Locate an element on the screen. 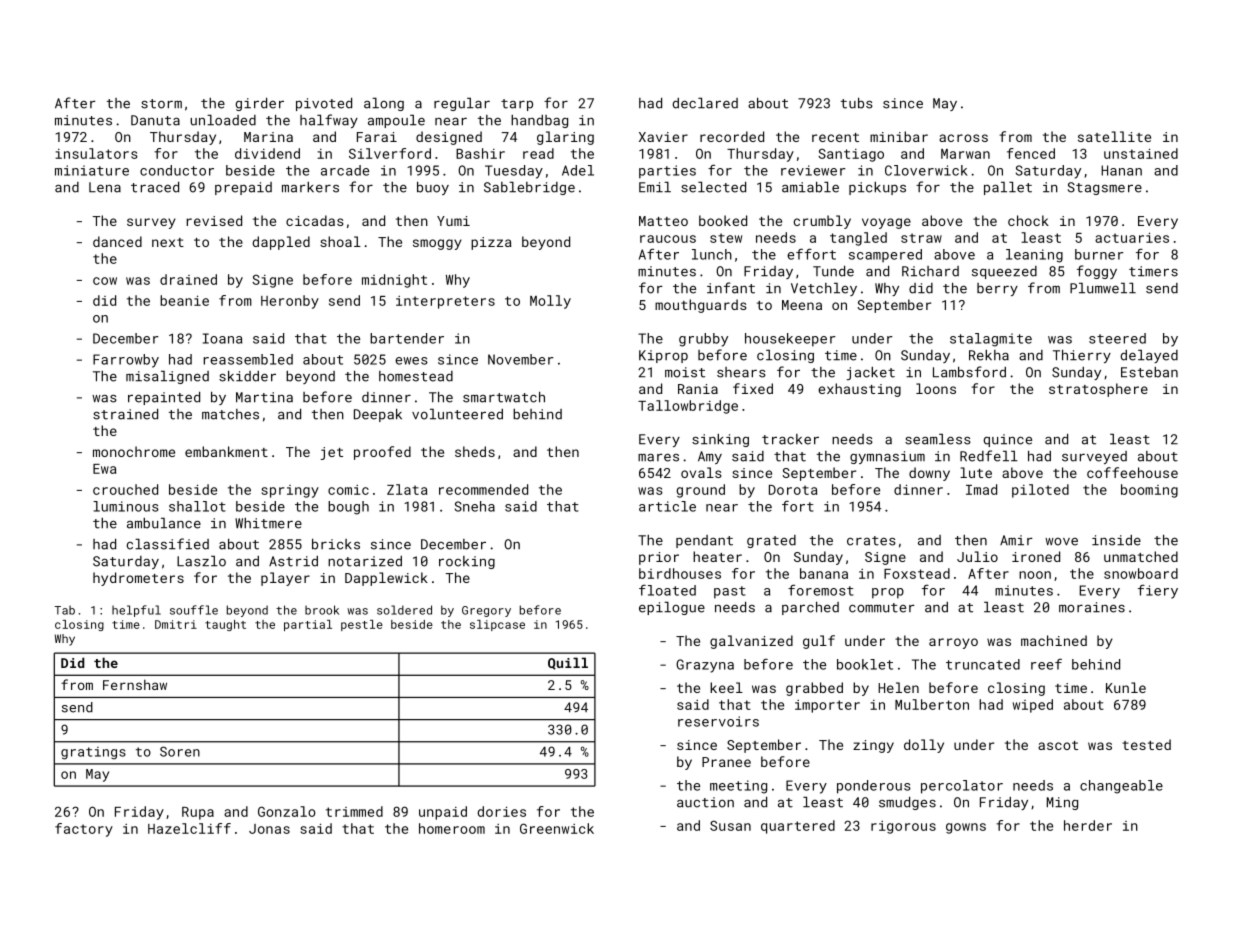 The width and height of the screenshot is (1233, 952). exhausting is located at coordinates (859, 390).
